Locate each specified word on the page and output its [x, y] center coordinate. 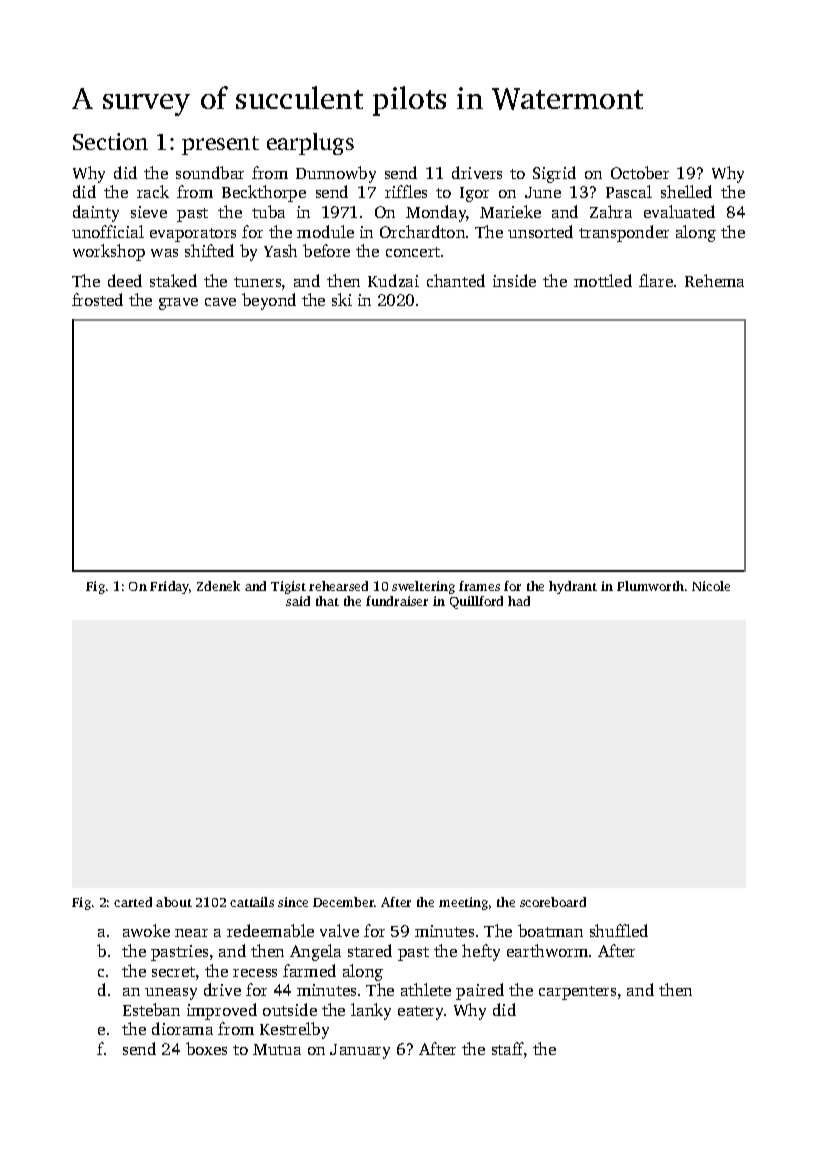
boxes [206, 1048]
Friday [169, 587]
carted [133, 902]
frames [479, 586]
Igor [474, 194]
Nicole [711, 586]
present [220, 145]
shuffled [619, 930]
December [343, 902]
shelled [686, 191]
